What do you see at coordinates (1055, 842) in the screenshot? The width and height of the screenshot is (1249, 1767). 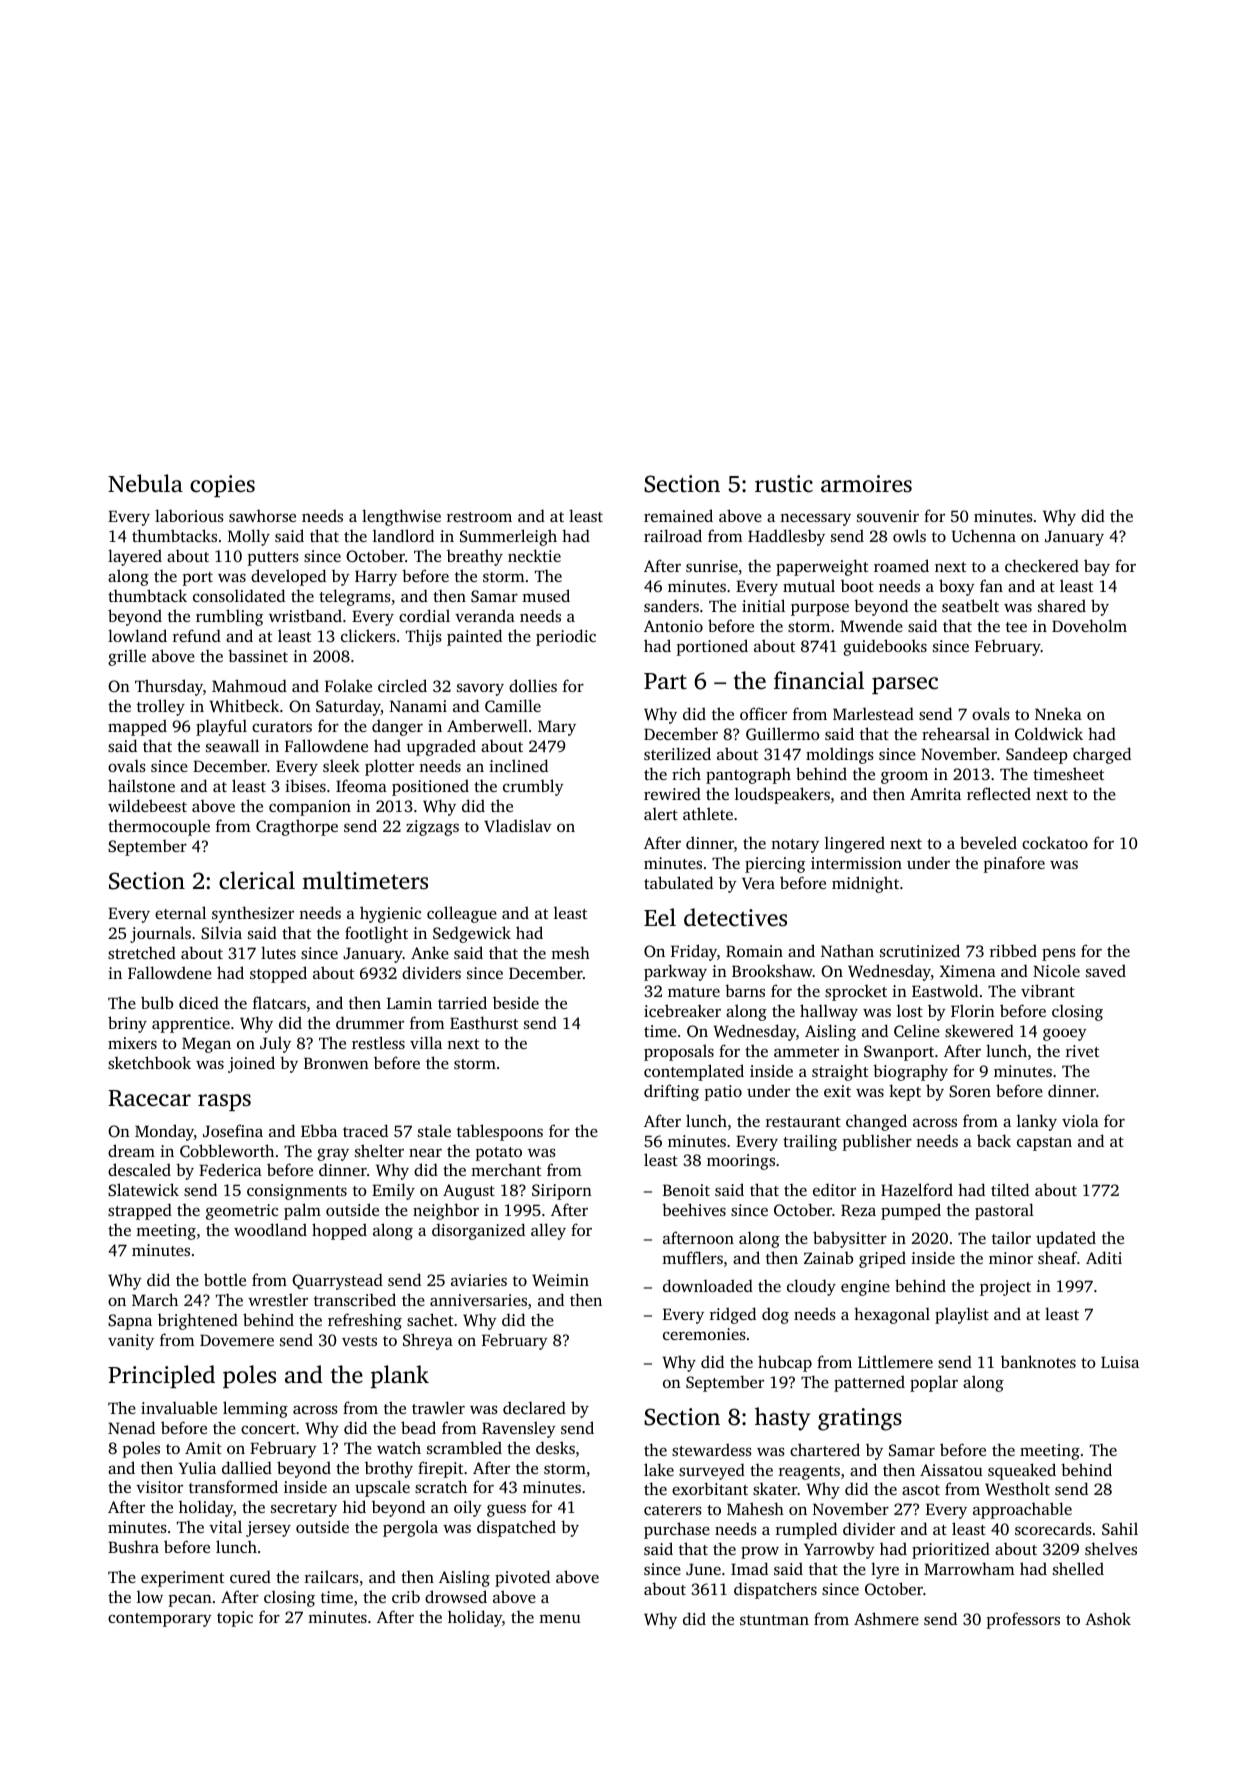 I see `cockatoo` at bounding box center [1055, 842].
